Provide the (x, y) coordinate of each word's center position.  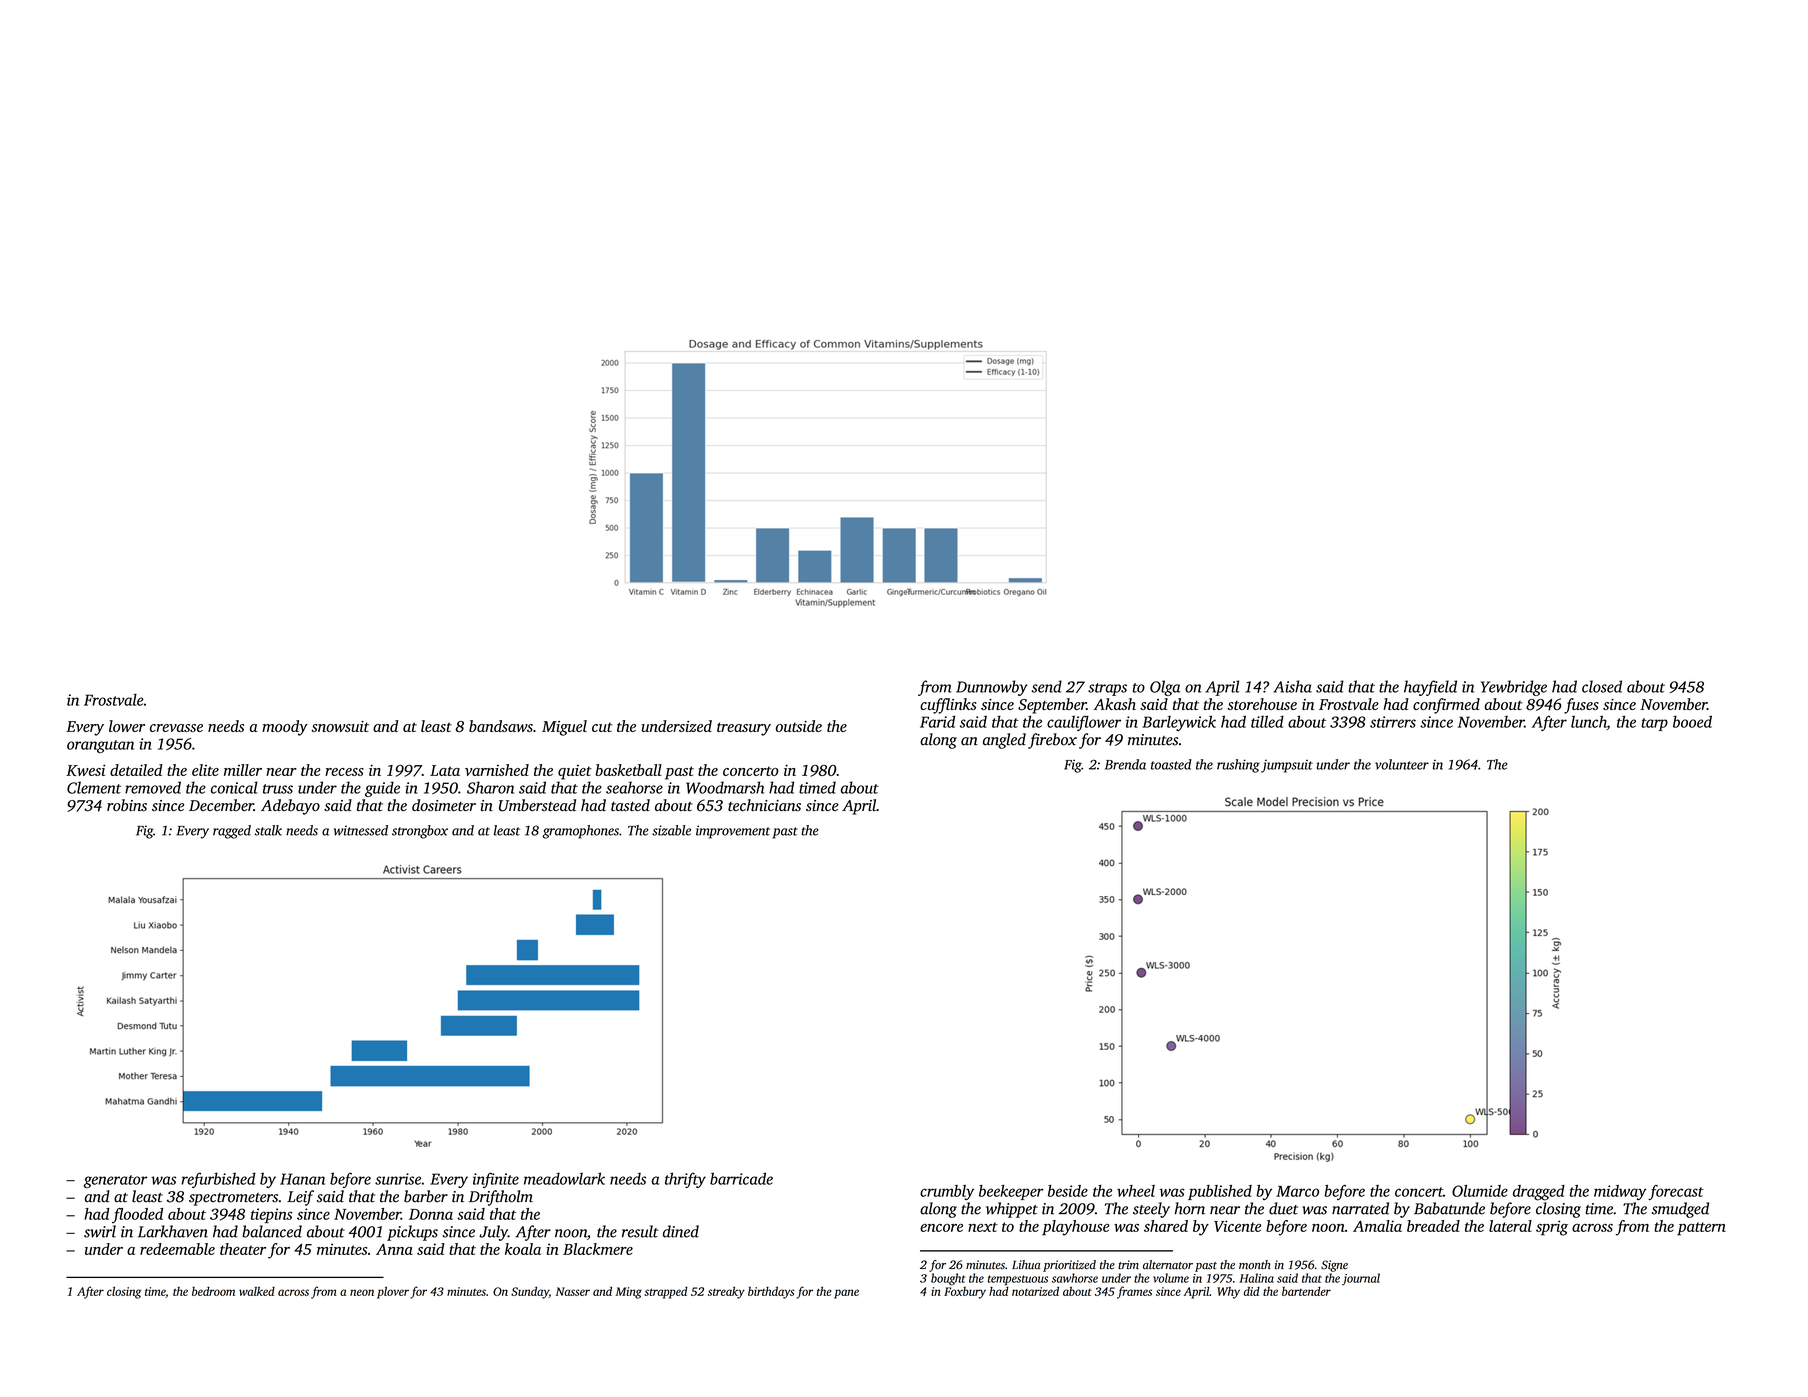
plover (393, 1293)
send (1047, 686)
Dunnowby (992, 688)
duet (1283, 1208)
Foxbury (965, 1293)
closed (1602, 686)
